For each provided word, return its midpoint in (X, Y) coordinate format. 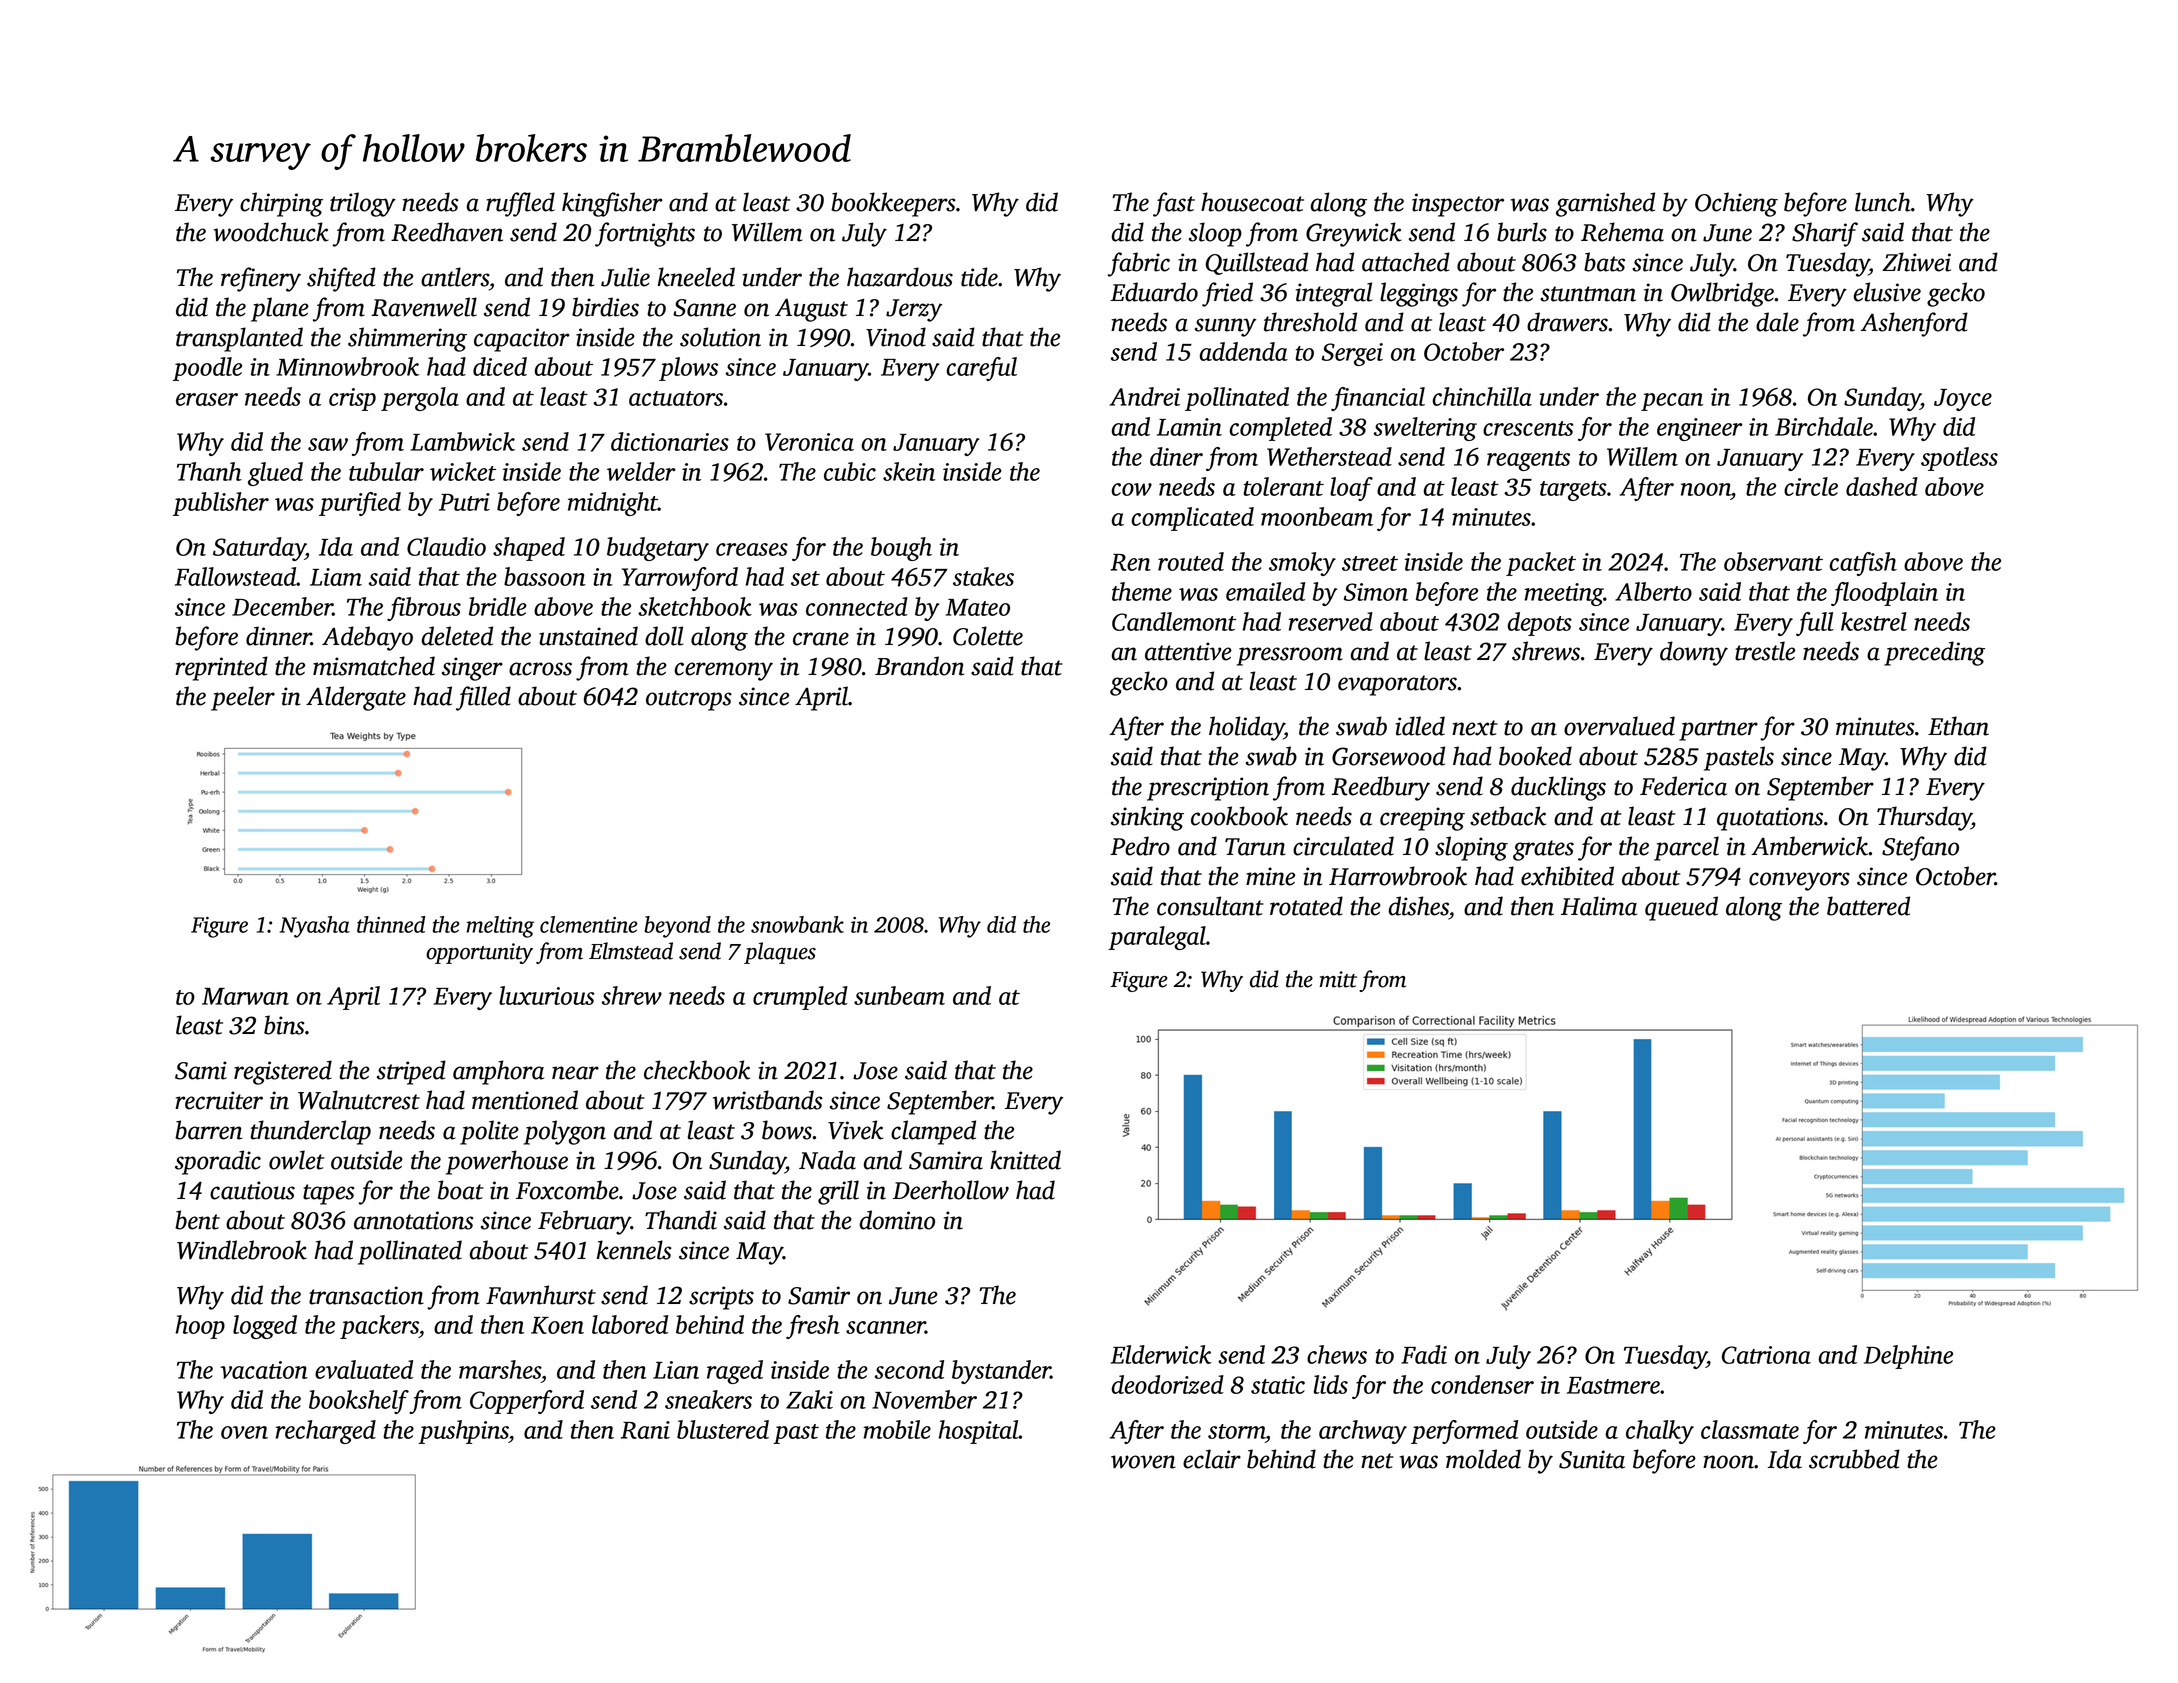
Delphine (1908, 1357)
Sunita (1592, 1459)
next (1475, 728)
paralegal (1157, 938)
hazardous (900, 277)
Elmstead (631, 951)
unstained (588, 636)
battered (1868, 906)
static (1278, 1385)
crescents (1528, 428)
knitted (1025, 1160)
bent (197, 1220)
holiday (1246, 728)
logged (265, 1327)
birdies (605, 307)
